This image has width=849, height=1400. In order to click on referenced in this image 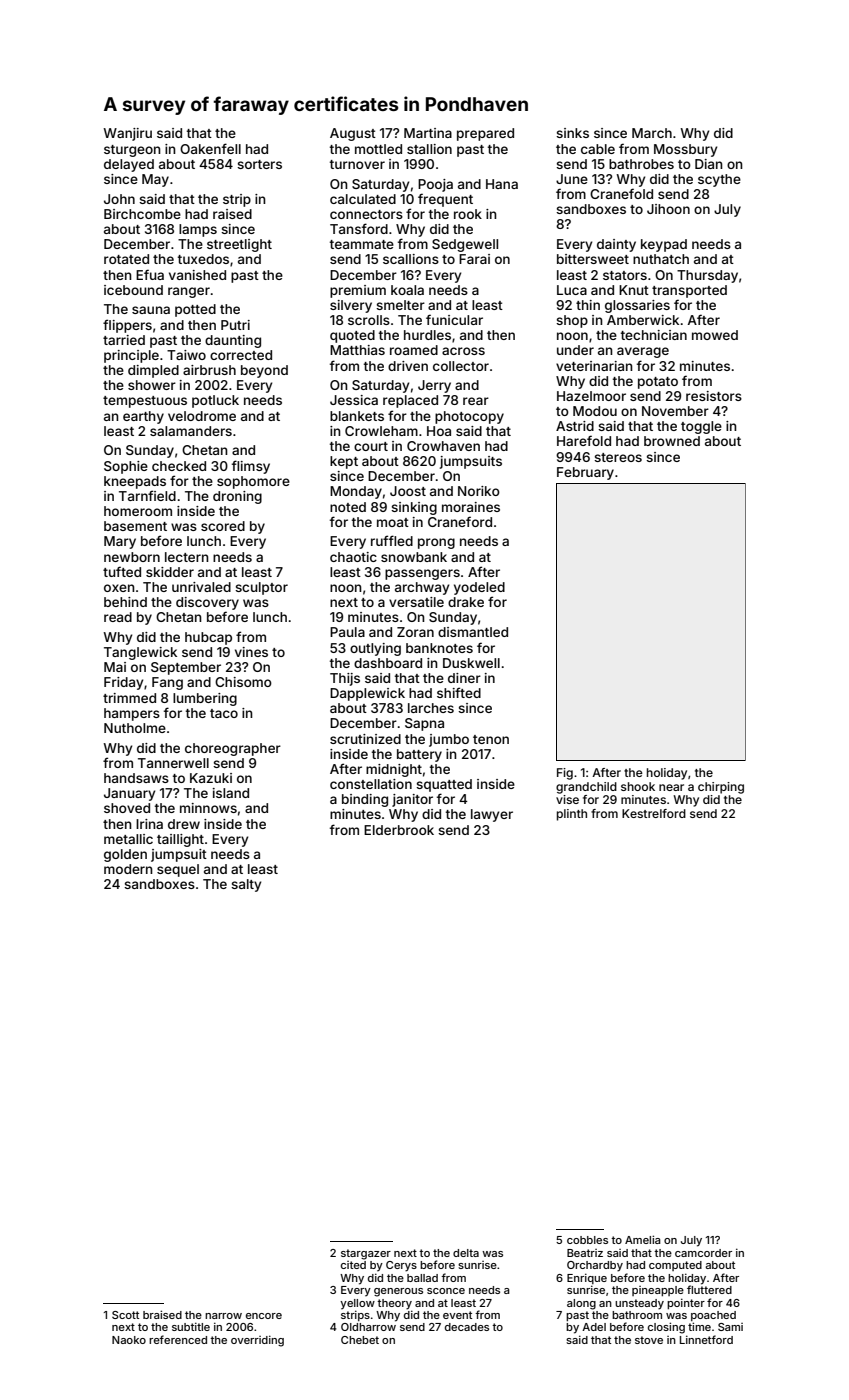, I will do `click(178, 1339)`.
